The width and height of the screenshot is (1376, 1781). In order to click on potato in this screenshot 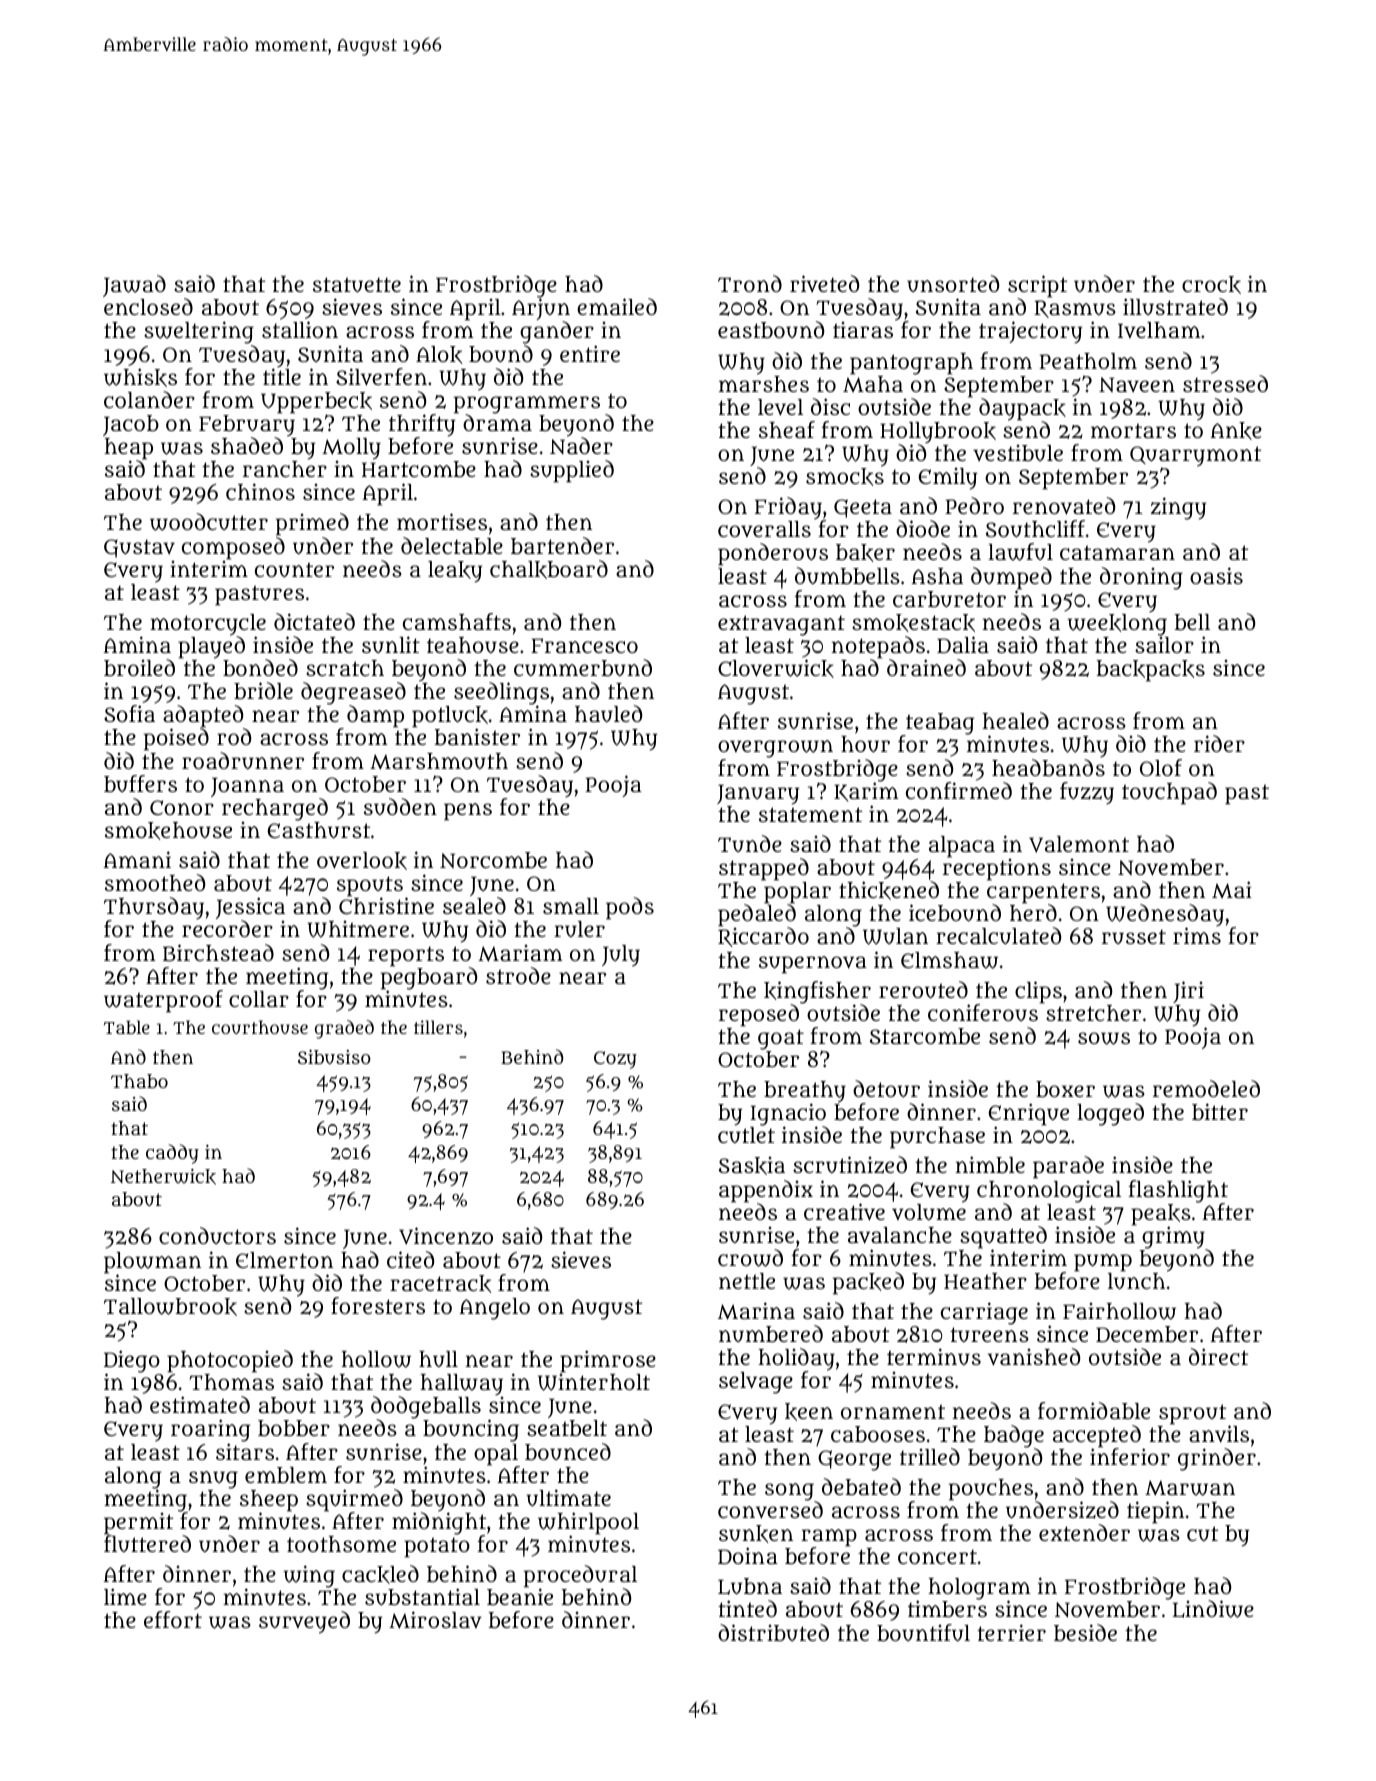, I will do `click(437, 1547)`.
